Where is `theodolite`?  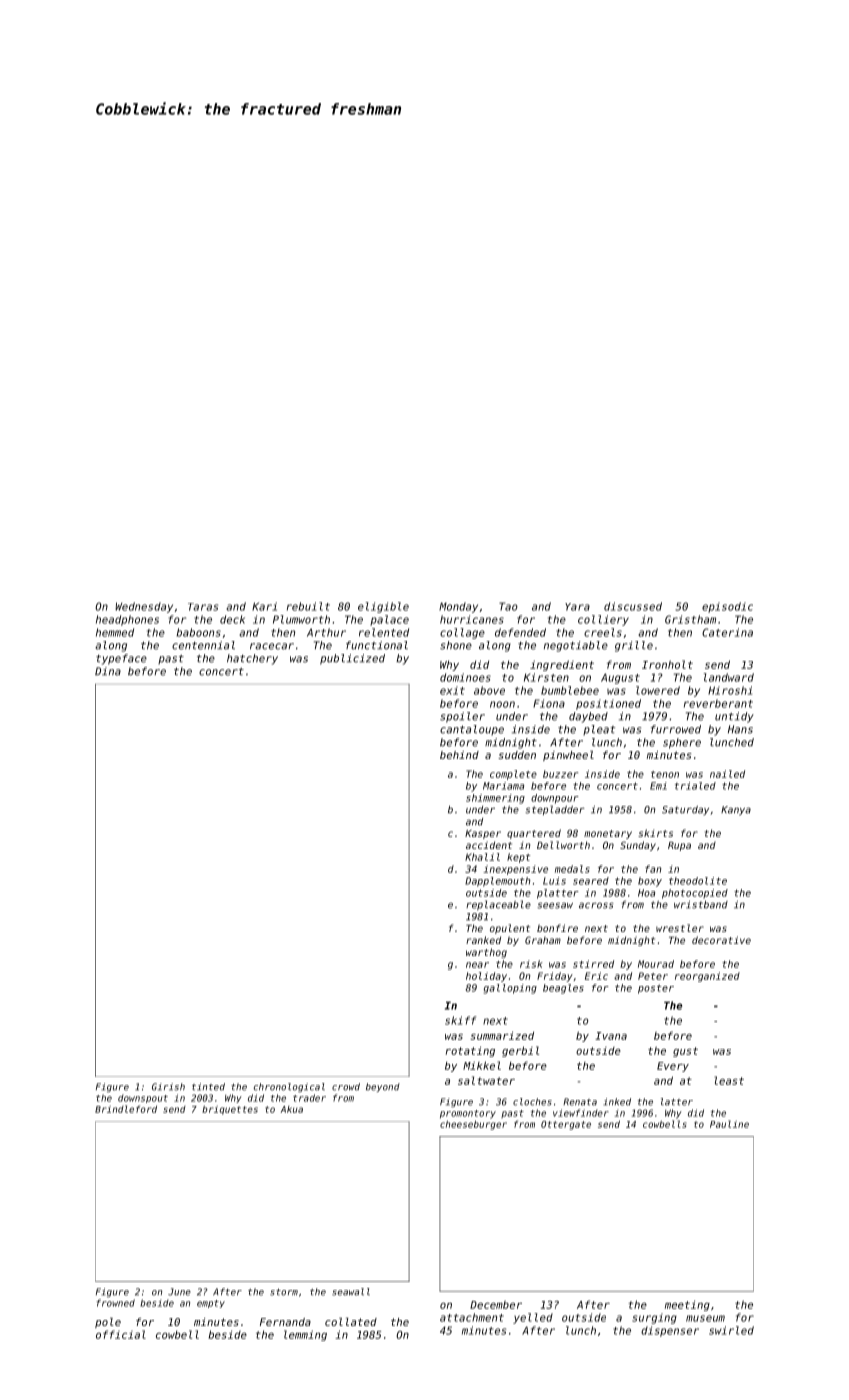
theodolite is located at coordinates (698, 881).
